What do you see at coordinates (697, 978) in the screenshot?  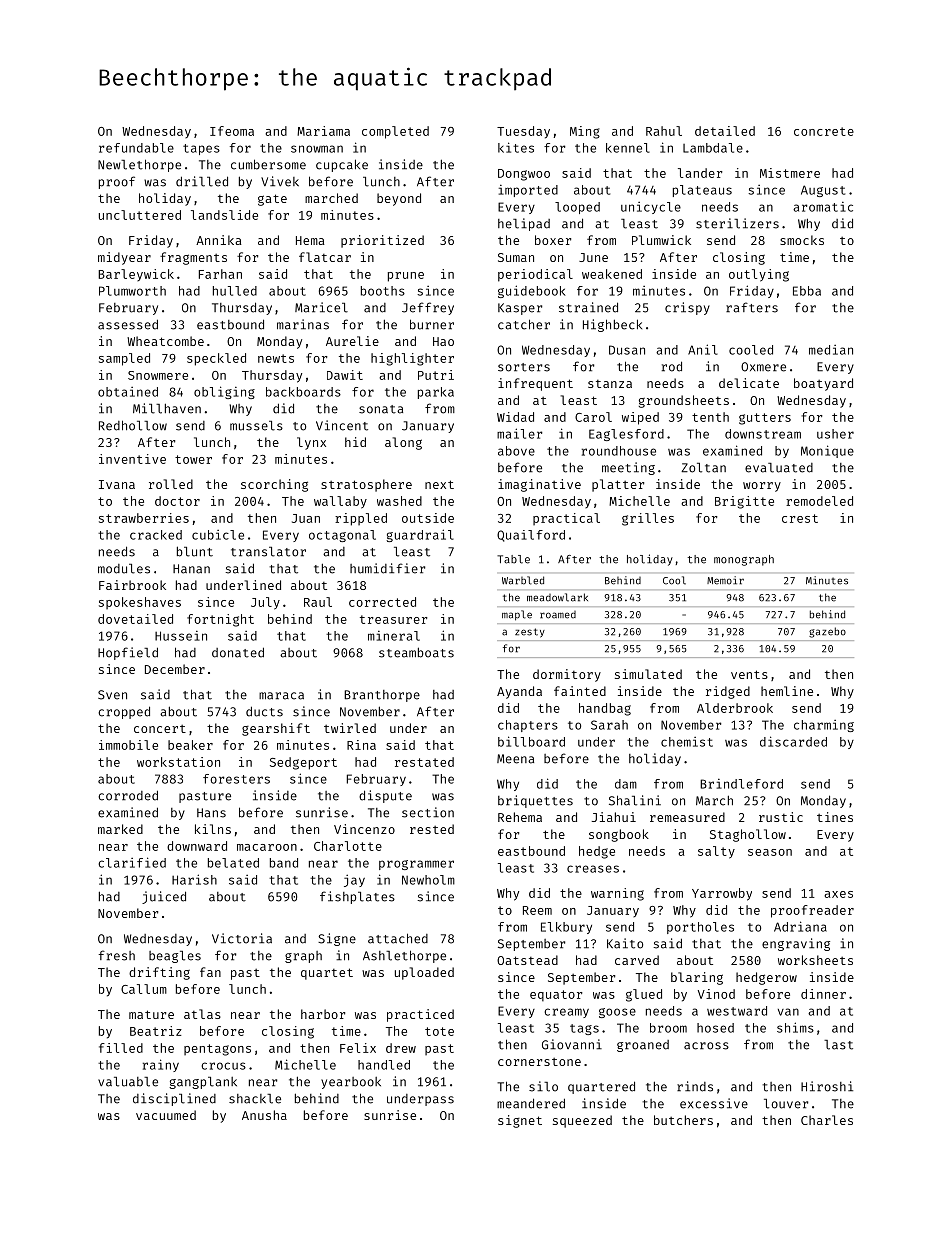 I see `blaring` at bounding box center [697, 978].
